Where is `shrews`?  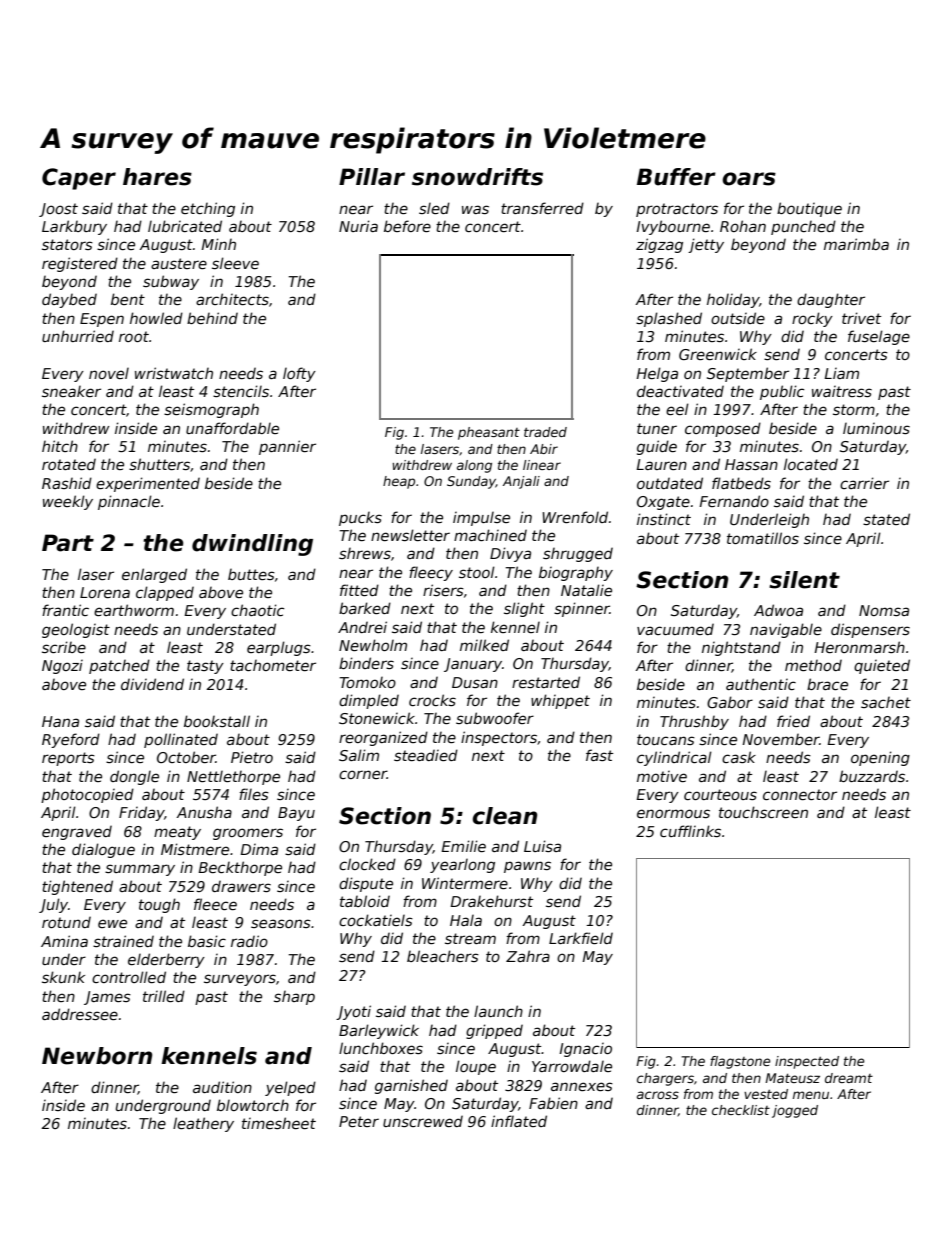 shrews is located at coordinates (365, 553).
